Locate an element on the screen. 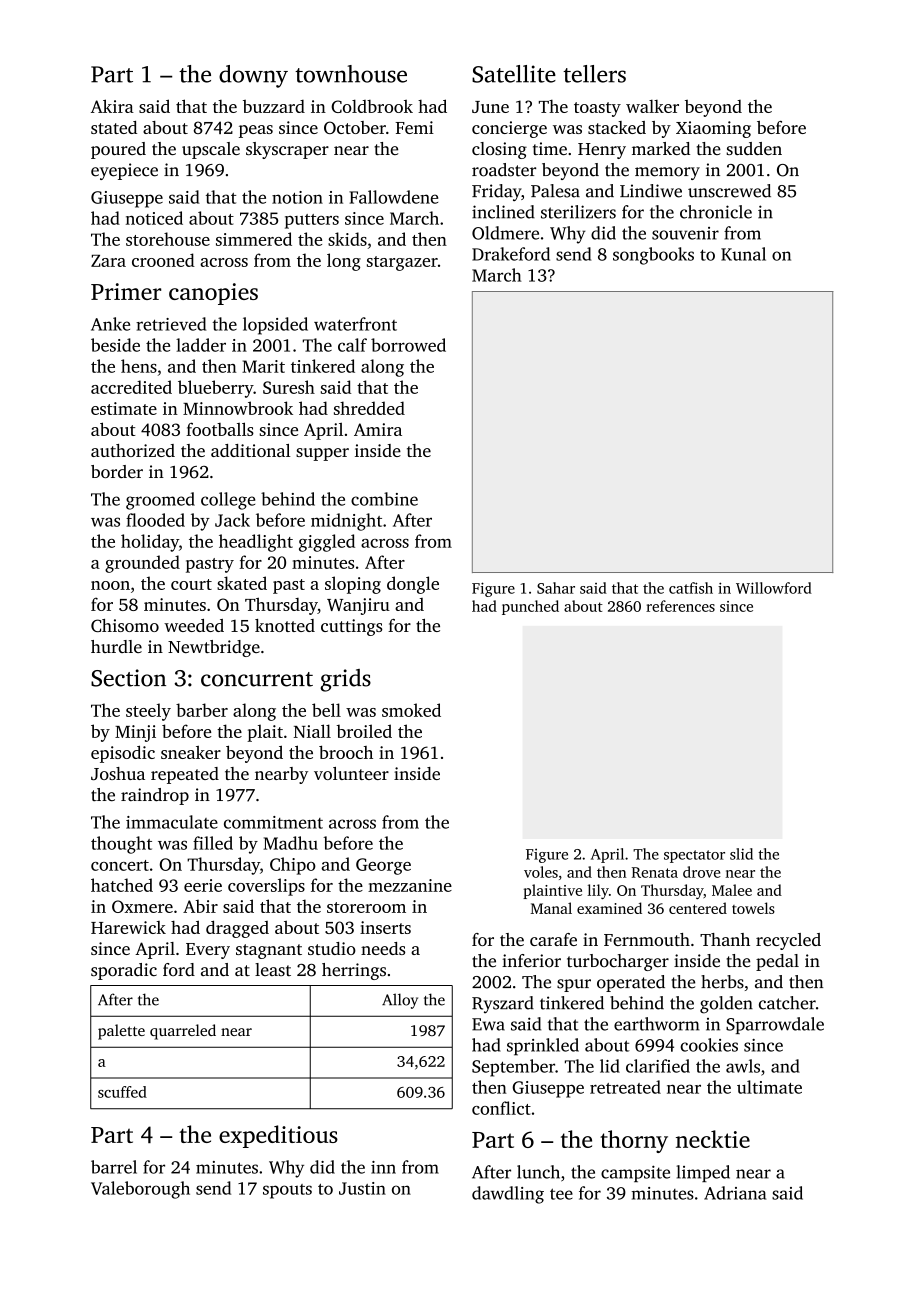 The height and width of the screenshot is (1308, 924). episodic is located at coordinates (123, 754).
